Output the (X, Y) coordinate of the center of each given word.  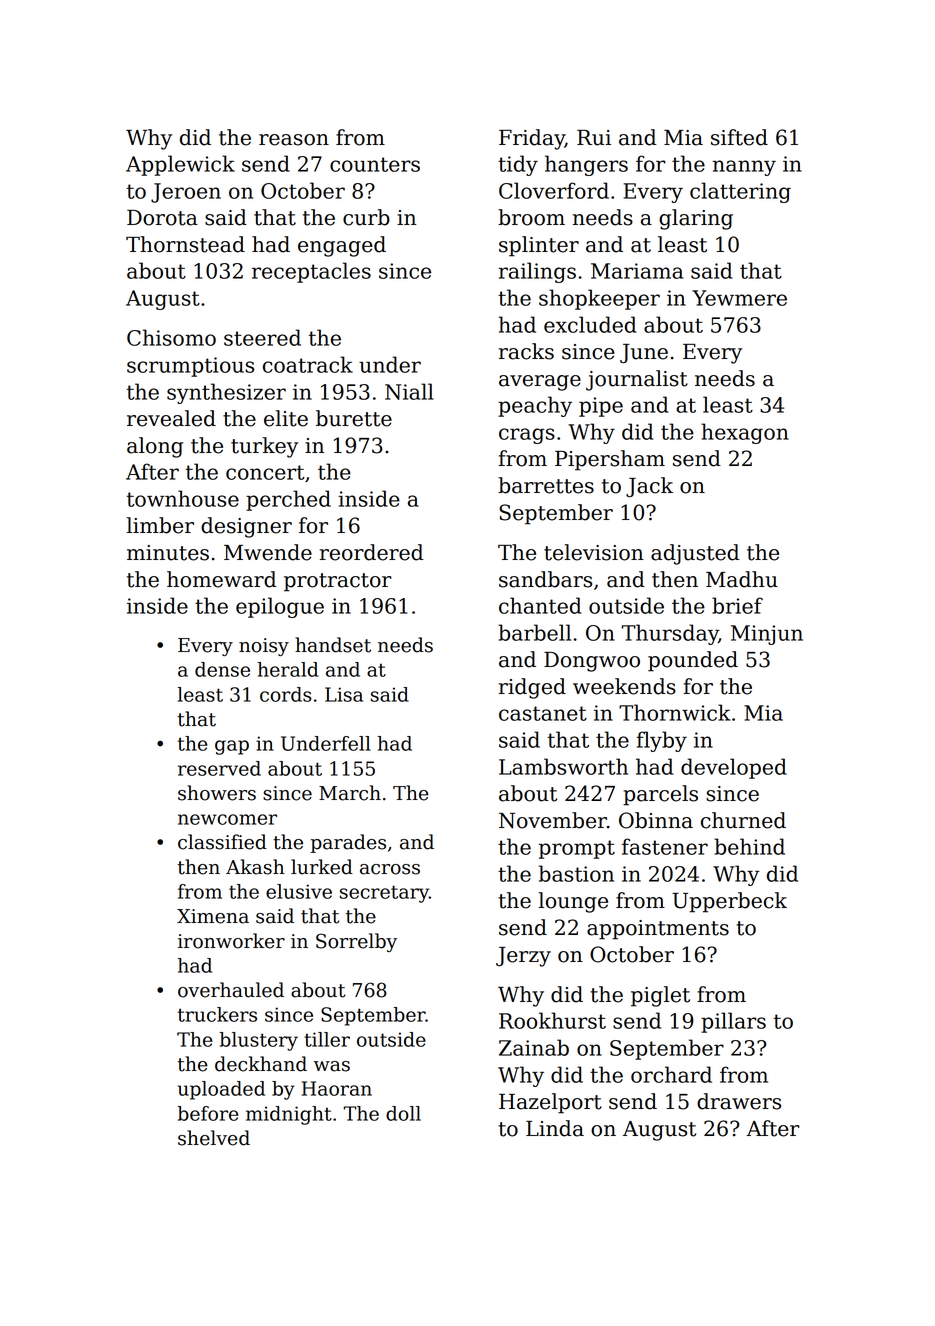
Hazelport (550, 1103)
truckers (217, 1014)
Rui (594, 138)
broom (531, 217)
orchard (671, 1074)
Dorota (162, 218)
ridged (532, 688)
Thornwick (675, 712)
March (350, 793)
